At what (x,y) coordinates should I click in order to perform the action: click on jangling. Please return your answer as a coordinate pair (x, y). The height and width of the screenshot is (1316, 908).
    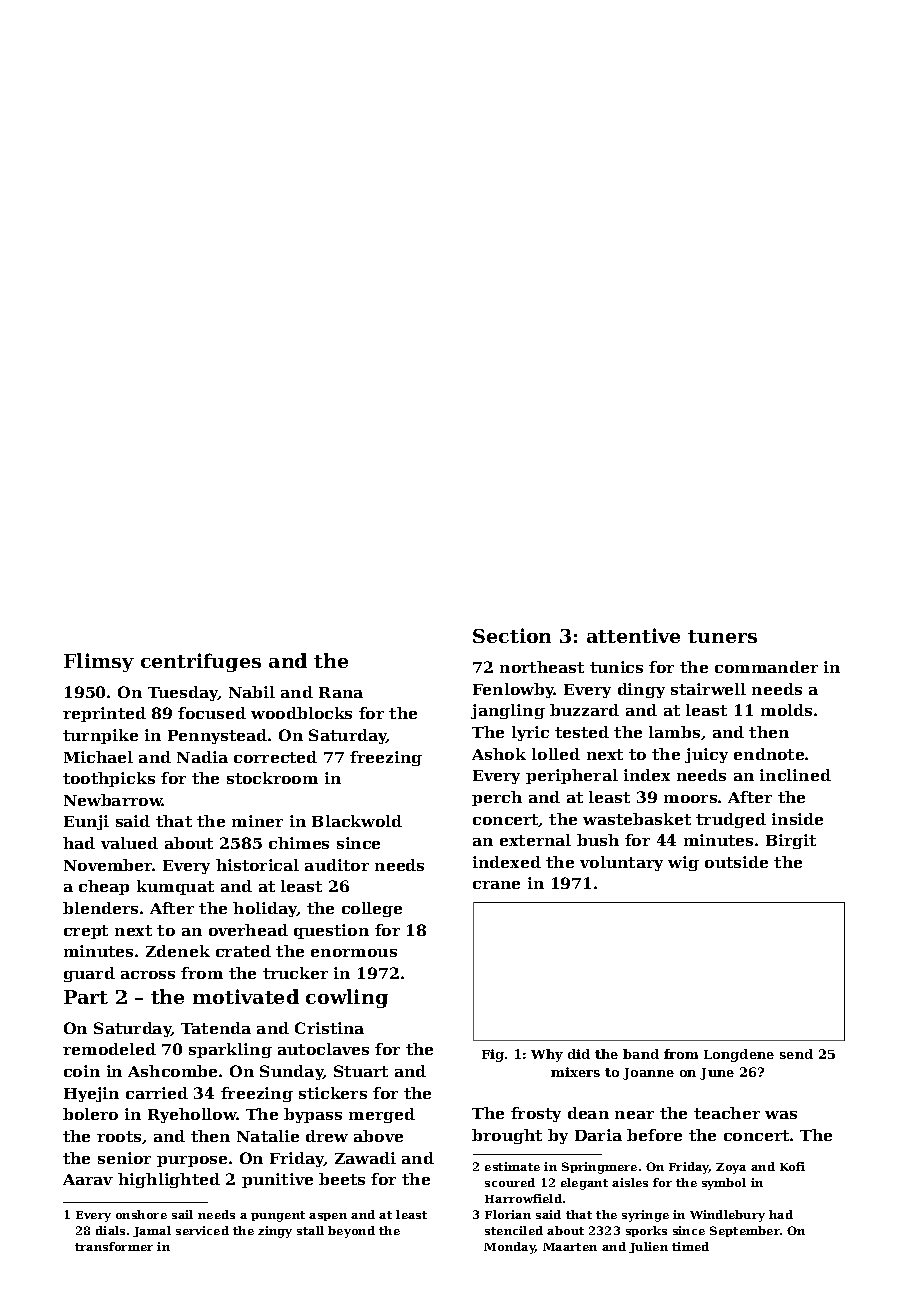
    Looking at the image, I should click on (508, 711).
